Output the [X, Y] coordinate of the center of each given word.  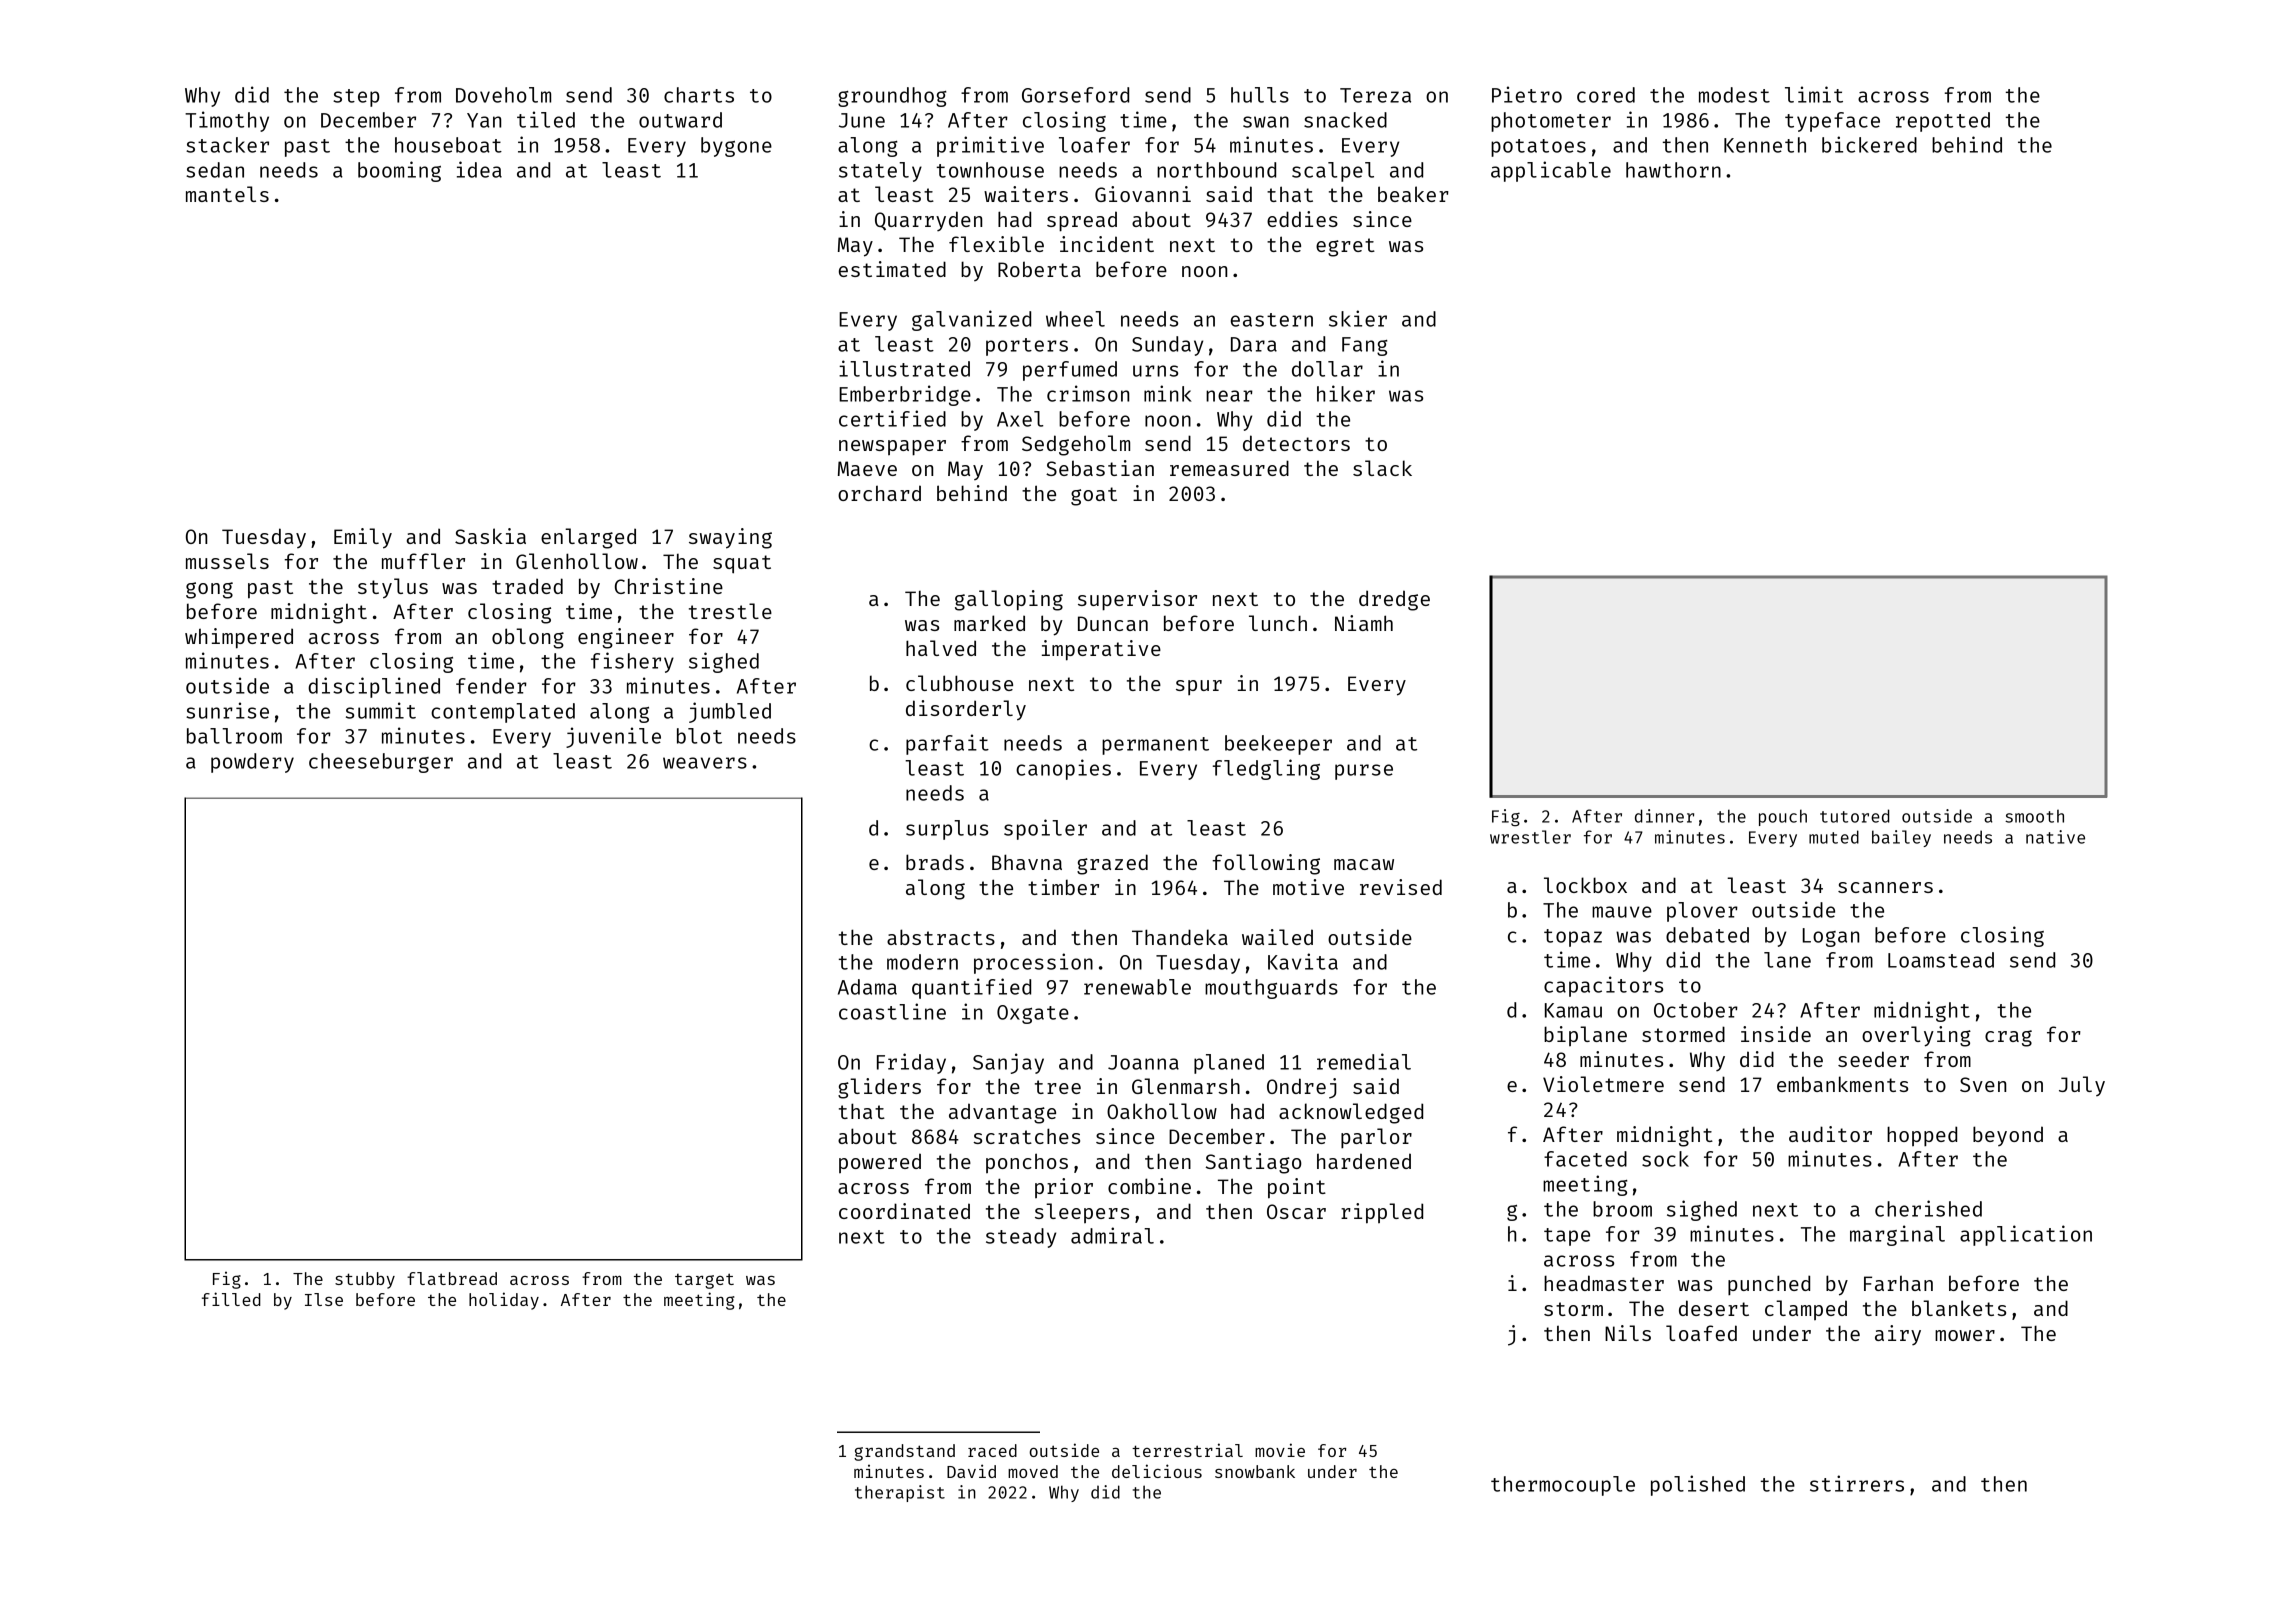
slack [1382, 468]
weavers [705, 763]
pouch [1783, 817]
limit [1814, 94]
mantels [227, 194]
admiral [1112, 1235]
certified [892, 418]
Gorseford [1075, 95]
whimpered [239, 638]
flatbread [452, 1278]
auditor [1830, 1134]
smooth [2034, 816]
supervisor [1137, 600]
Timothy [227, 121]
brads [935, 862]
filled [231, 1299]
